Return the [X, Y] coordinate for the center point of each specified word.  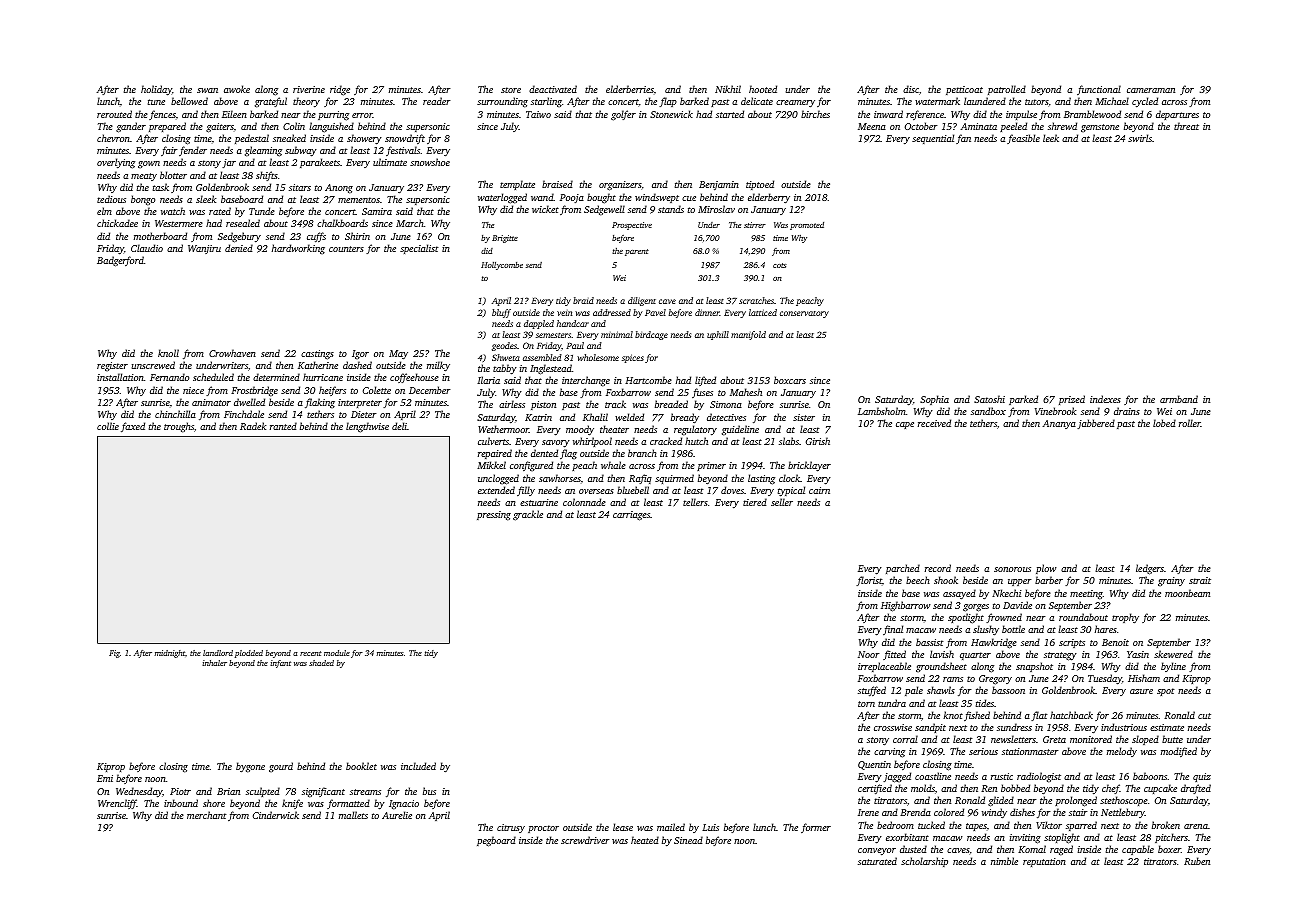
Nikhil [728, 89]
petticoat [964, 90]
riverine [309, 89]
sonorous [1012, 569]
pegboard [496, 841]
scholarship [924, 862]
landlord [218, 653]
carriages [631, 516]
